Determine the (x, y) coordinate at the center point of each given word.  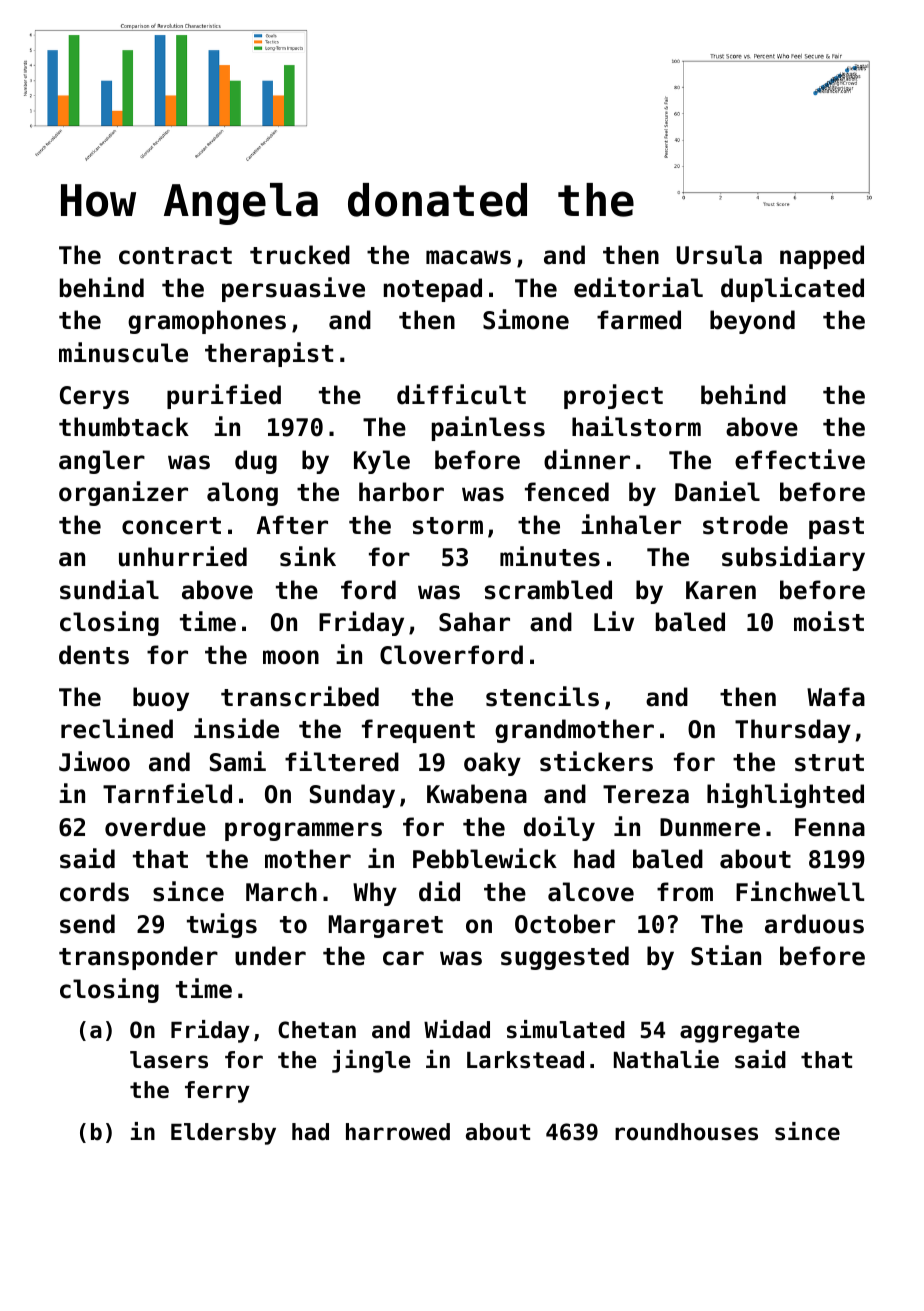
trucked (300, 255)
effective (800, 459)
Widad (457, 1029)
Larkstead (525, 1060)
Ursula (719, 255)
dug (256, 462)
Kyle (382, 462)
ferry (217, 1092)
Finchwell (800, 891)
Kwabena (477, 794)
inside (236, 728)
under (270, 956)
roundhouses (686, 1132)
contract (175, 256)
